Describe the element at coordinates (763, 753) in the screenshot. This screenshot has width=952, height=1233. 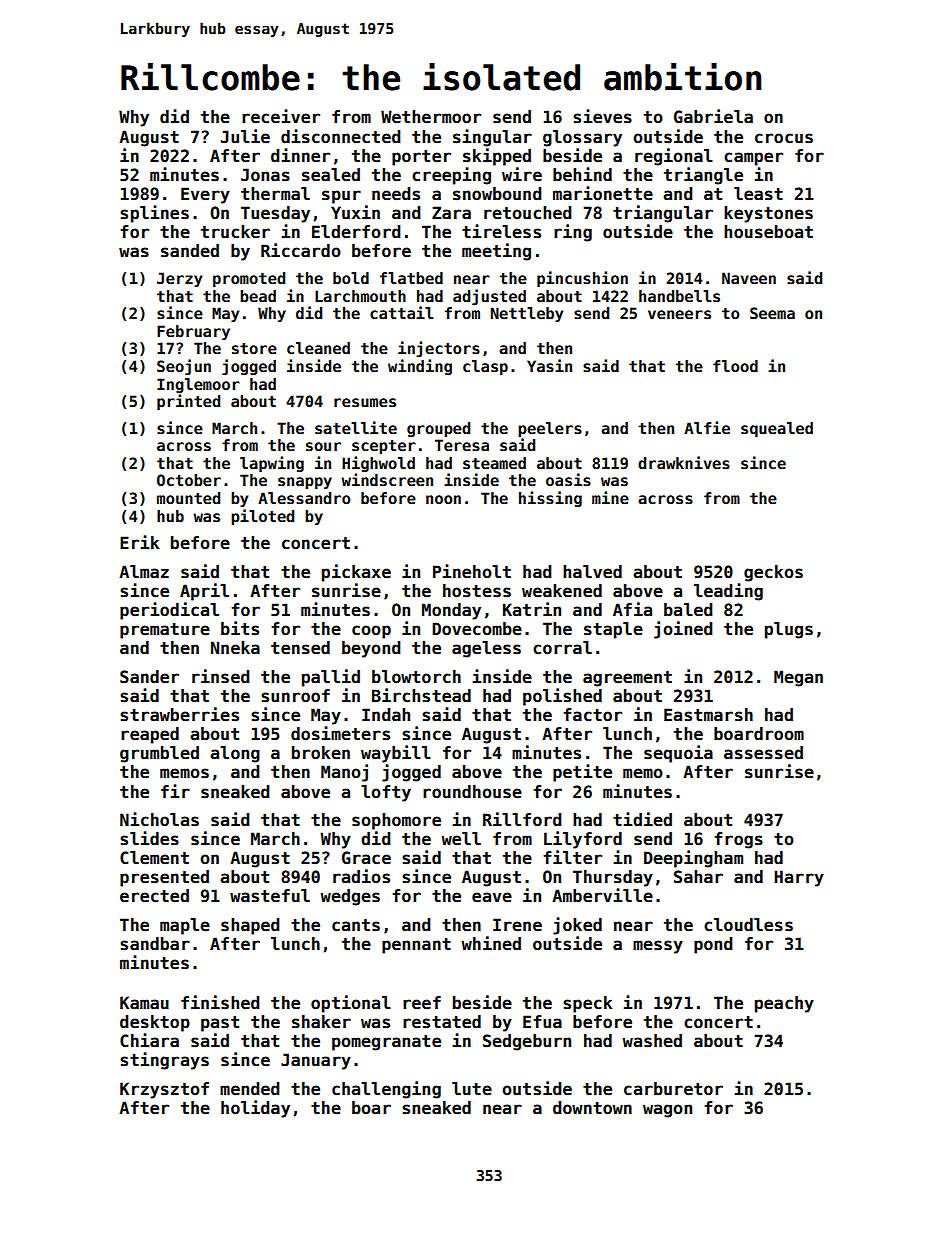
I see `assessed` at that location.
